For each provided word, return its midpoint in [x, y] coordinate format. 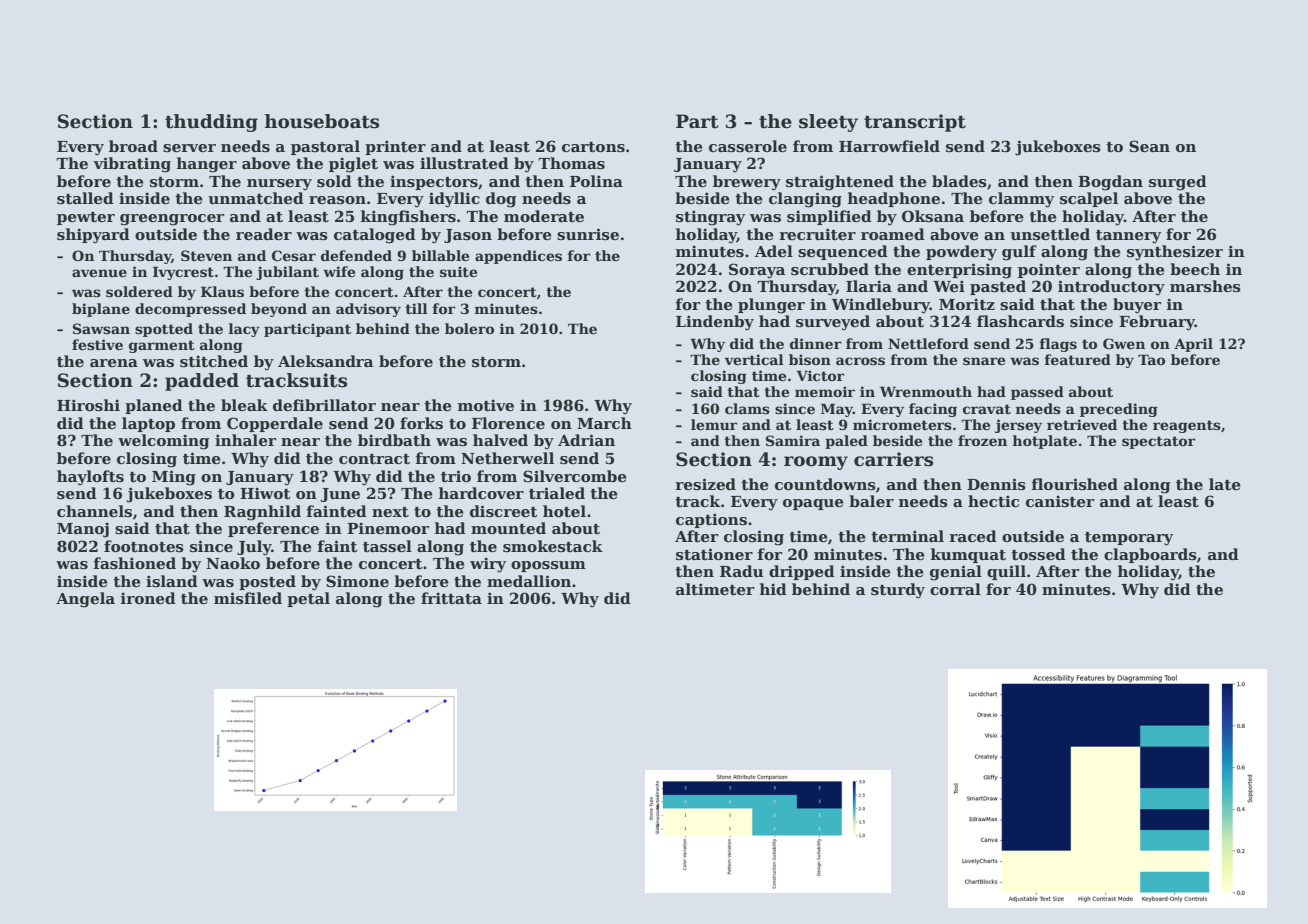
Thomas [571, 163]
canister [1060, 501]
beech [1195, 269]
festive [97, 344]
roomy [816, 463]
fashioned [135, 563]
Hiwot [265, 493]
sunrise [588, 234]
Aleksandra [325, 361]
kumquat [968, 555]
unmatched [256, 198]
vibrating [132, 165]
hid [773, 589]
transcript [915, 123]
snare [984, 361]
